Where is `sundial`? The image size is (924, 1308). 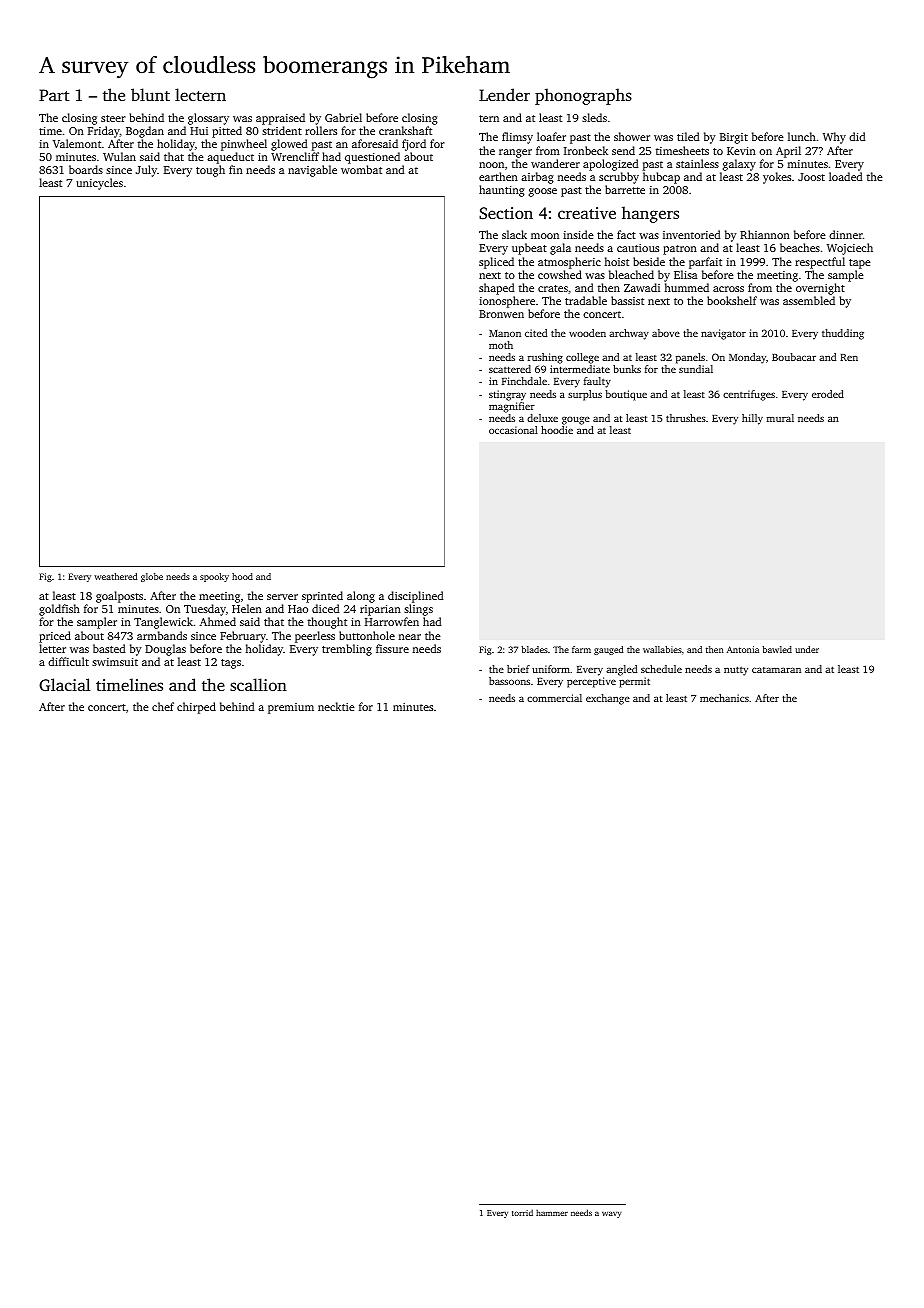 sundial is located at coordinates (696, 369).
